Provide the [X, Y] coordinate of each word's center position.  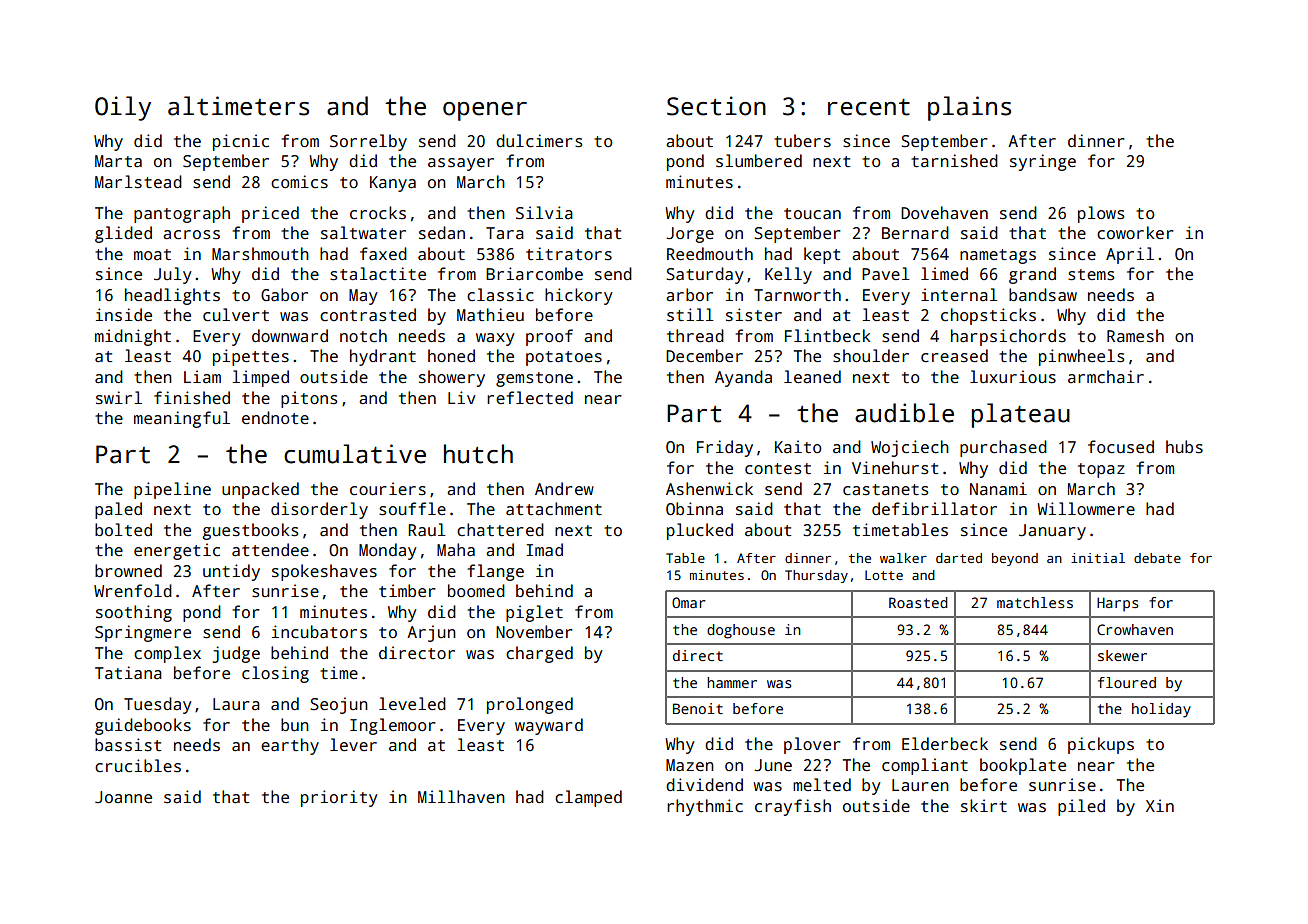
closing [275, 674]
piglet [534, 613]
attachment [554, 509]
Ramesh [1135, 336]
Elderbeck [945, 744]
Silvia [544, 213]
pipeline [172, 490]
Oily [123, 108]
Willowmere [1086, 508]
